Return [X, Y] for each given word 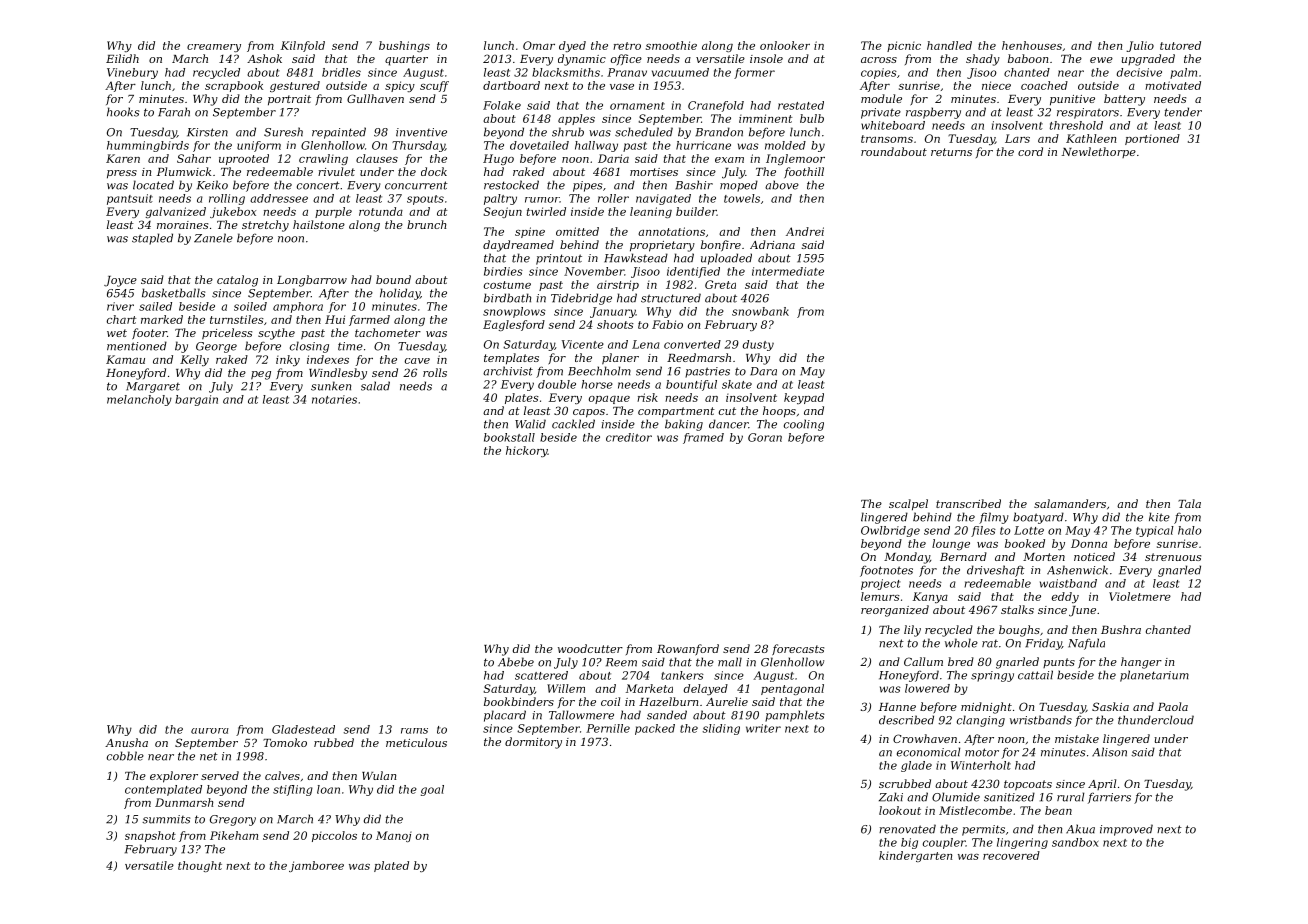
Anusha [126, 742]
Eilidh [122, 58]
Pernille [608, 728]
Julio [1140, 46]
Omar [539, 45]
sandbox [1075, 842]
